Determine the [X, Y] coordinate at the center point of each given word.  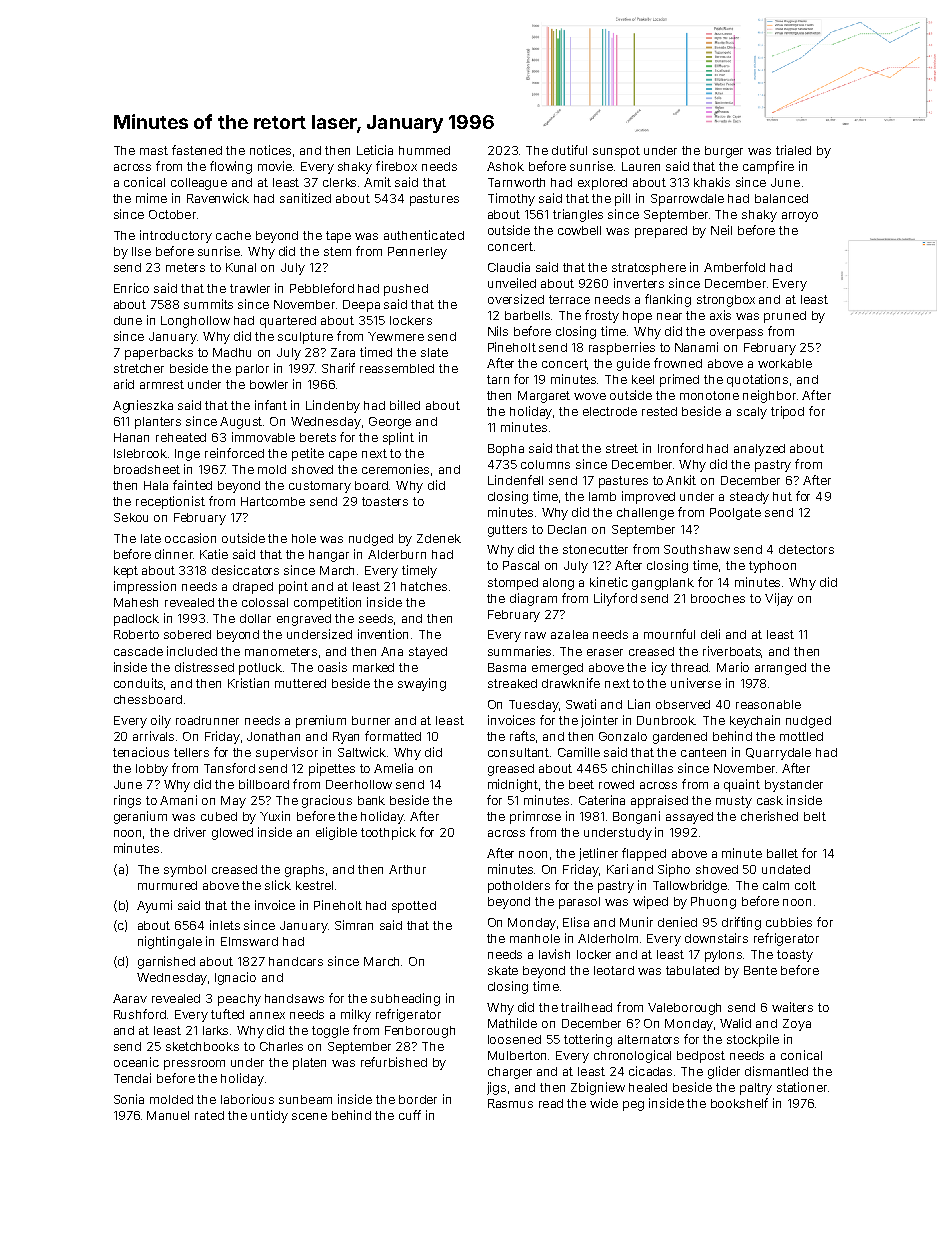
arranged [780, 669]
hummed [424, 150]
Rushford [140, 1014]
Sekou [131, 517]
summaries [519, 651]
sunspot [616, 152]
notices [270, 150]
